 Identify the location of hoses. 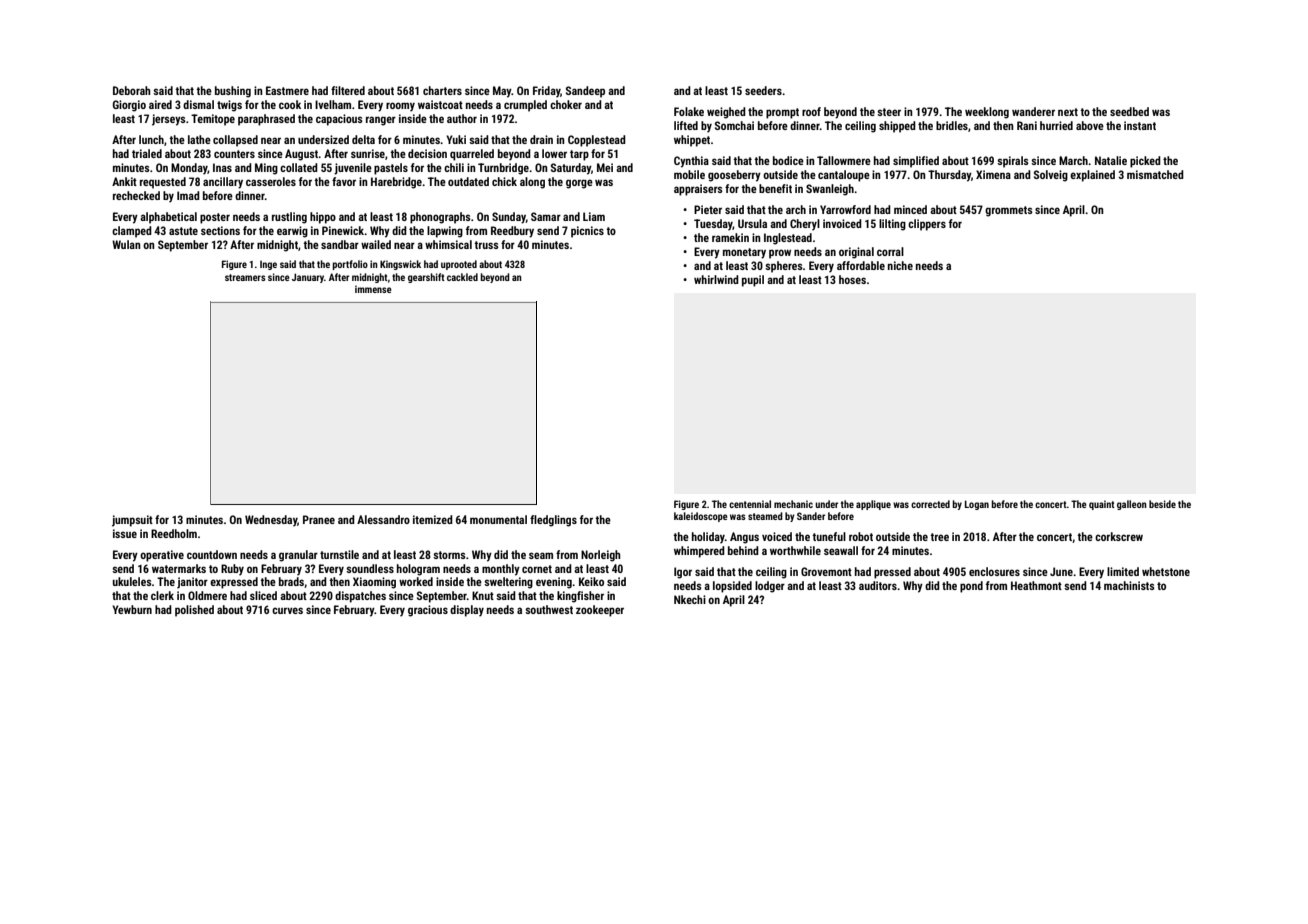
(852, 279).
